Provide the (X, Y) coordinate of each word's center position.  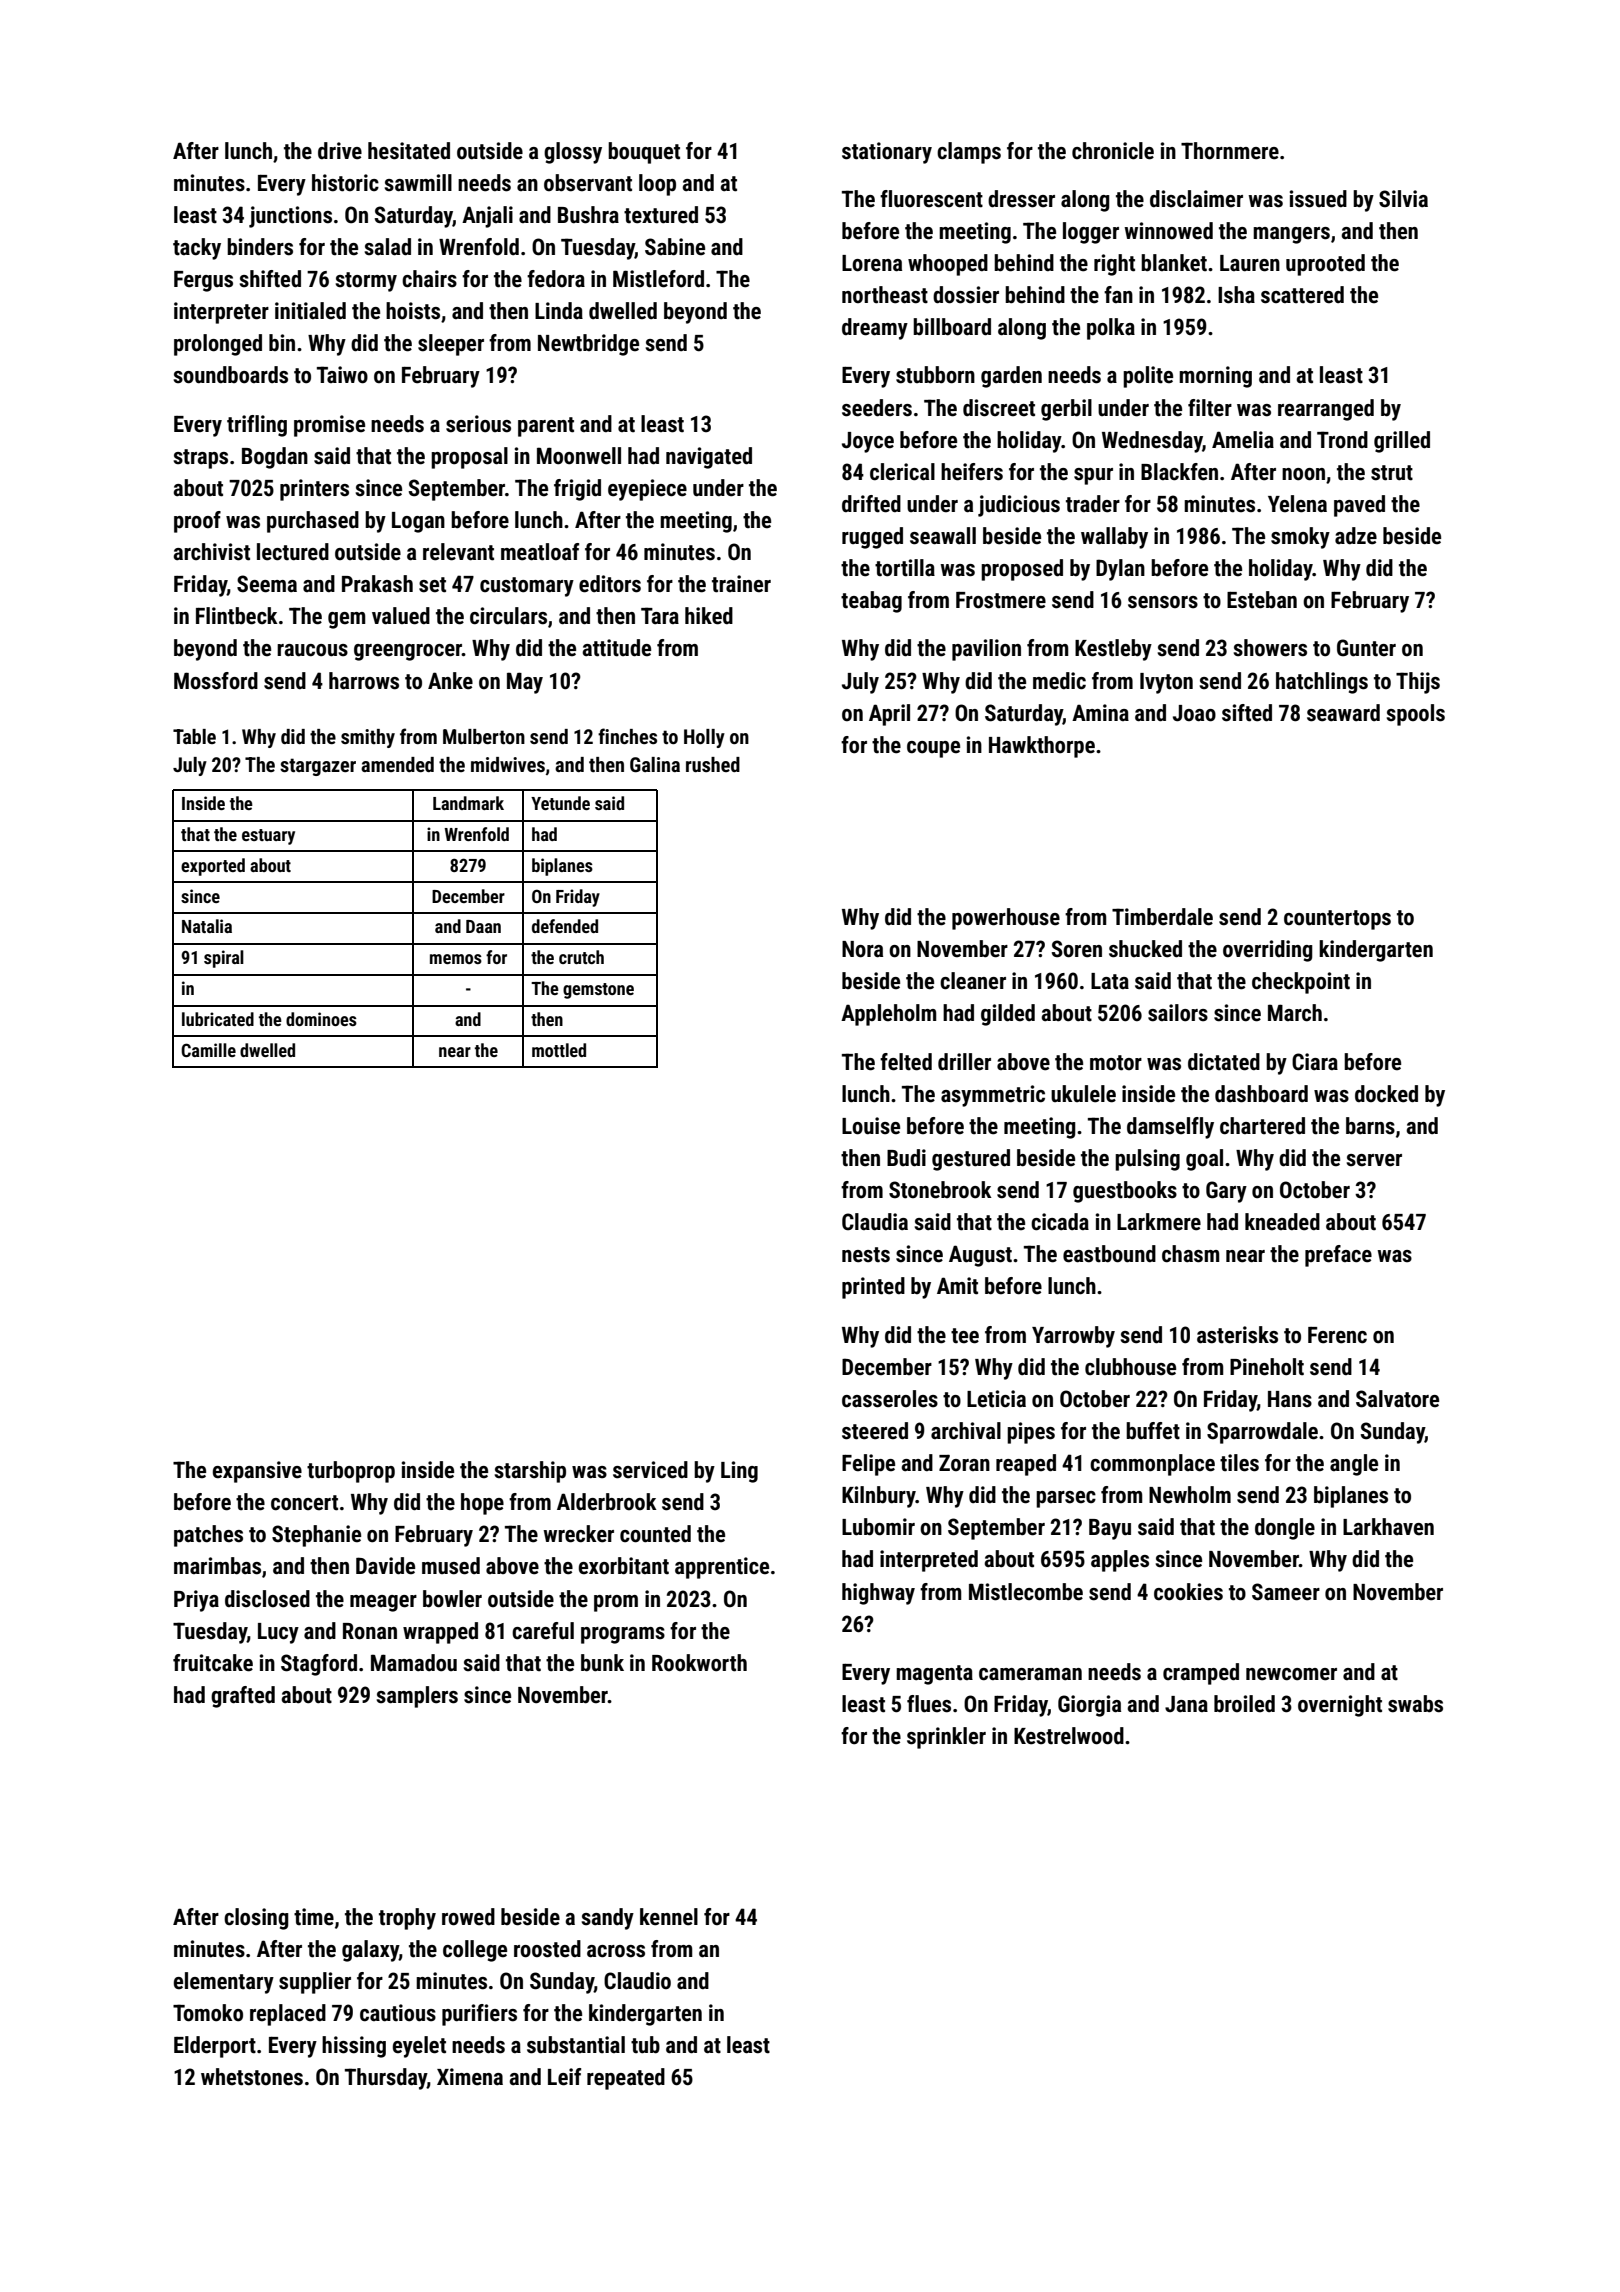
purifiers (479, 2015)
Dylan (1120, 570)
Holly (704, 738)
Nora (862, 949)
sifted (1247, 713)
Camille (208, 1050)
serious (478, 424)
